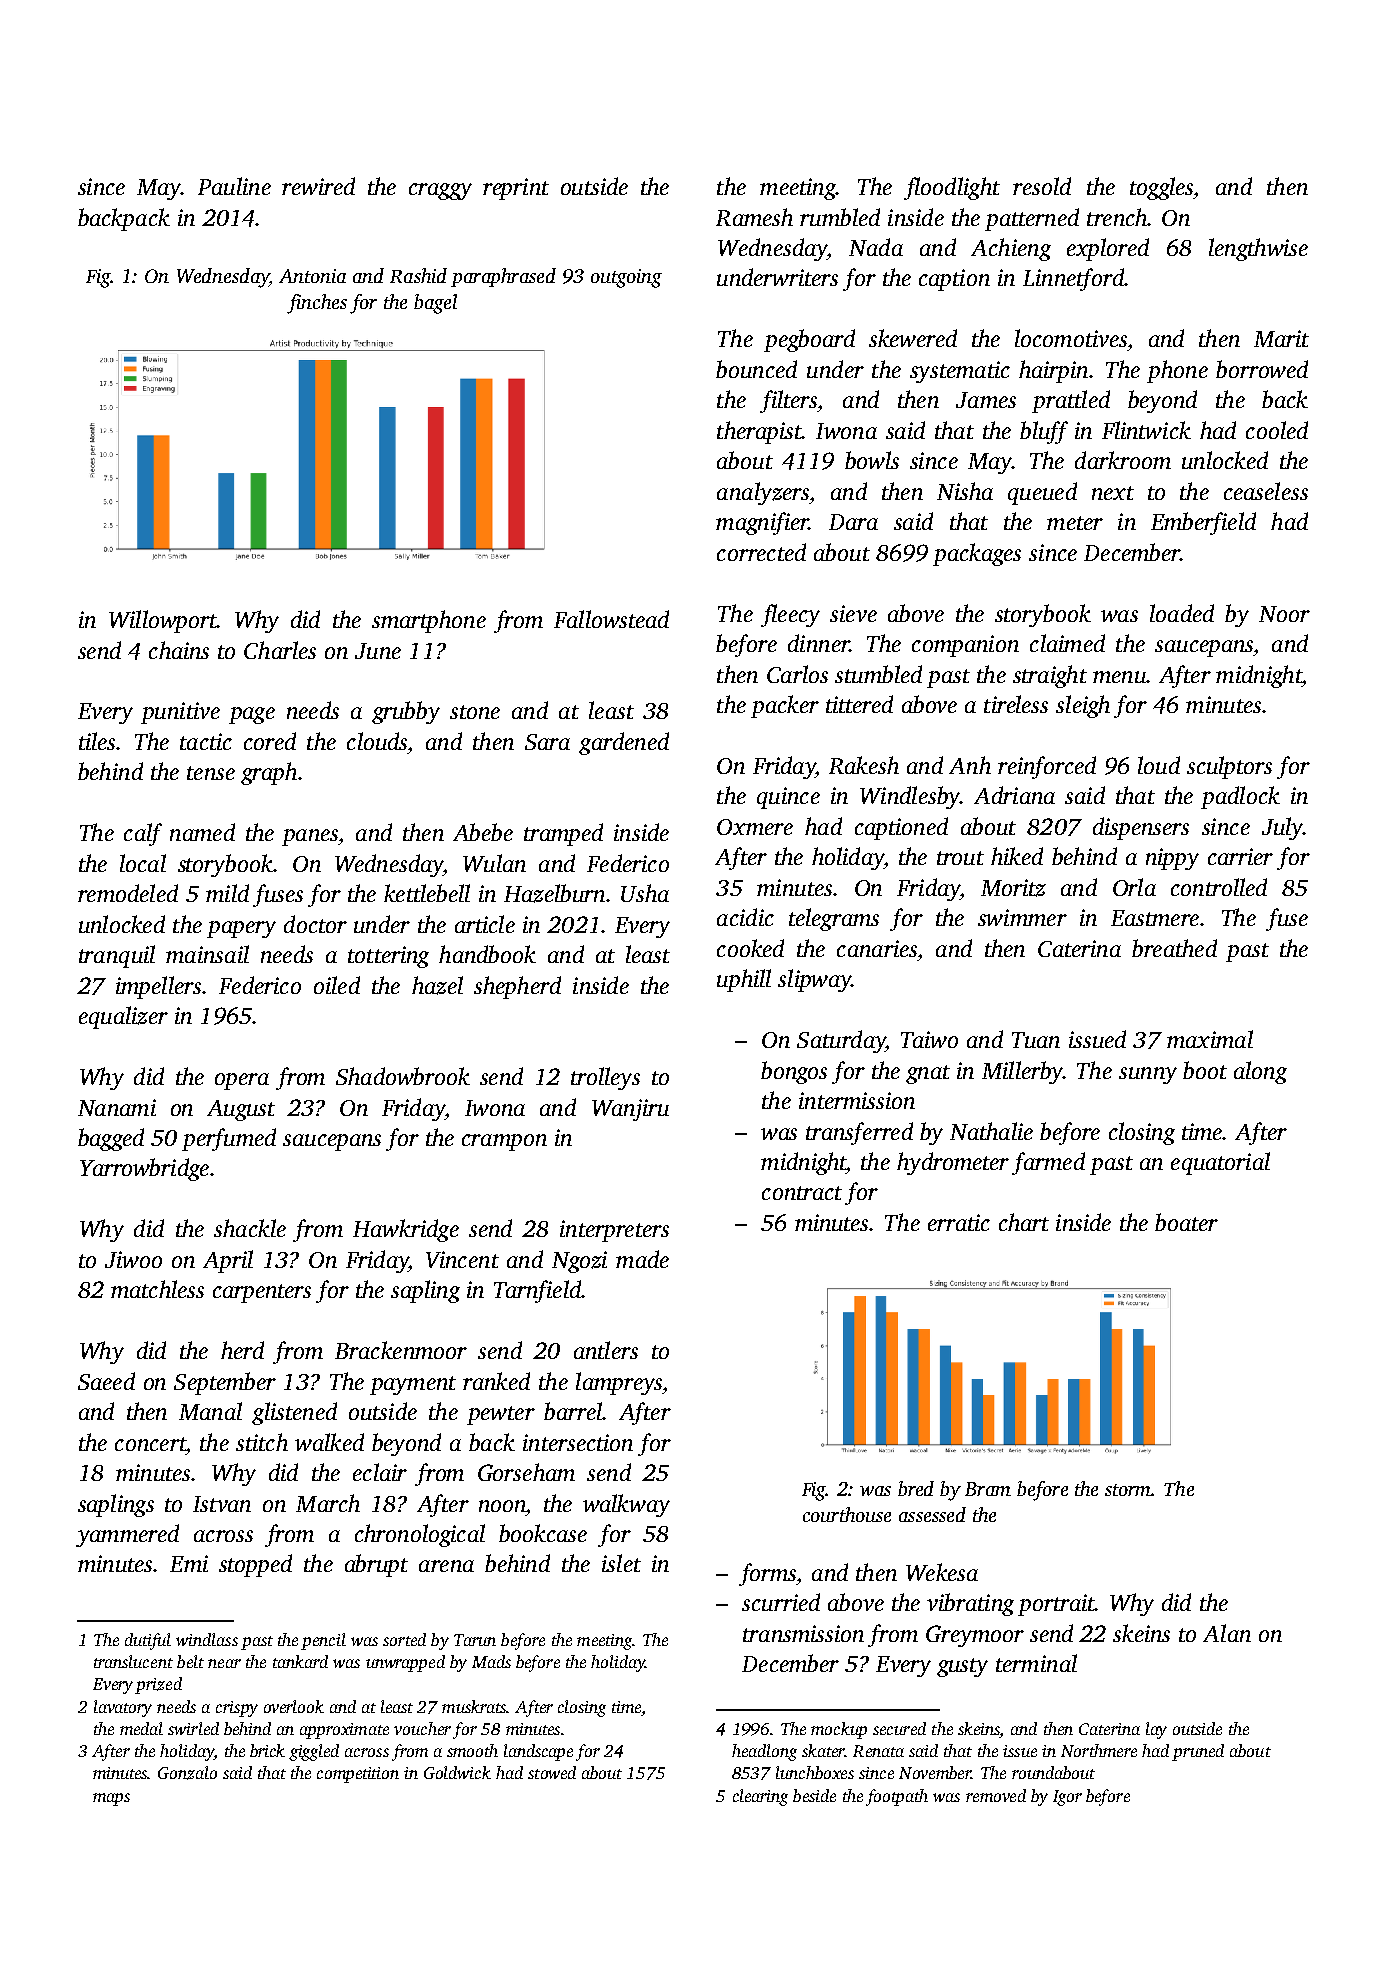 Image resolution: width=1386 pixels, height=1969 pixels. What do you see at coordinates (229, 1139) in the screenshot?
I see `perfumed` at bounding box center [229, 1139].
